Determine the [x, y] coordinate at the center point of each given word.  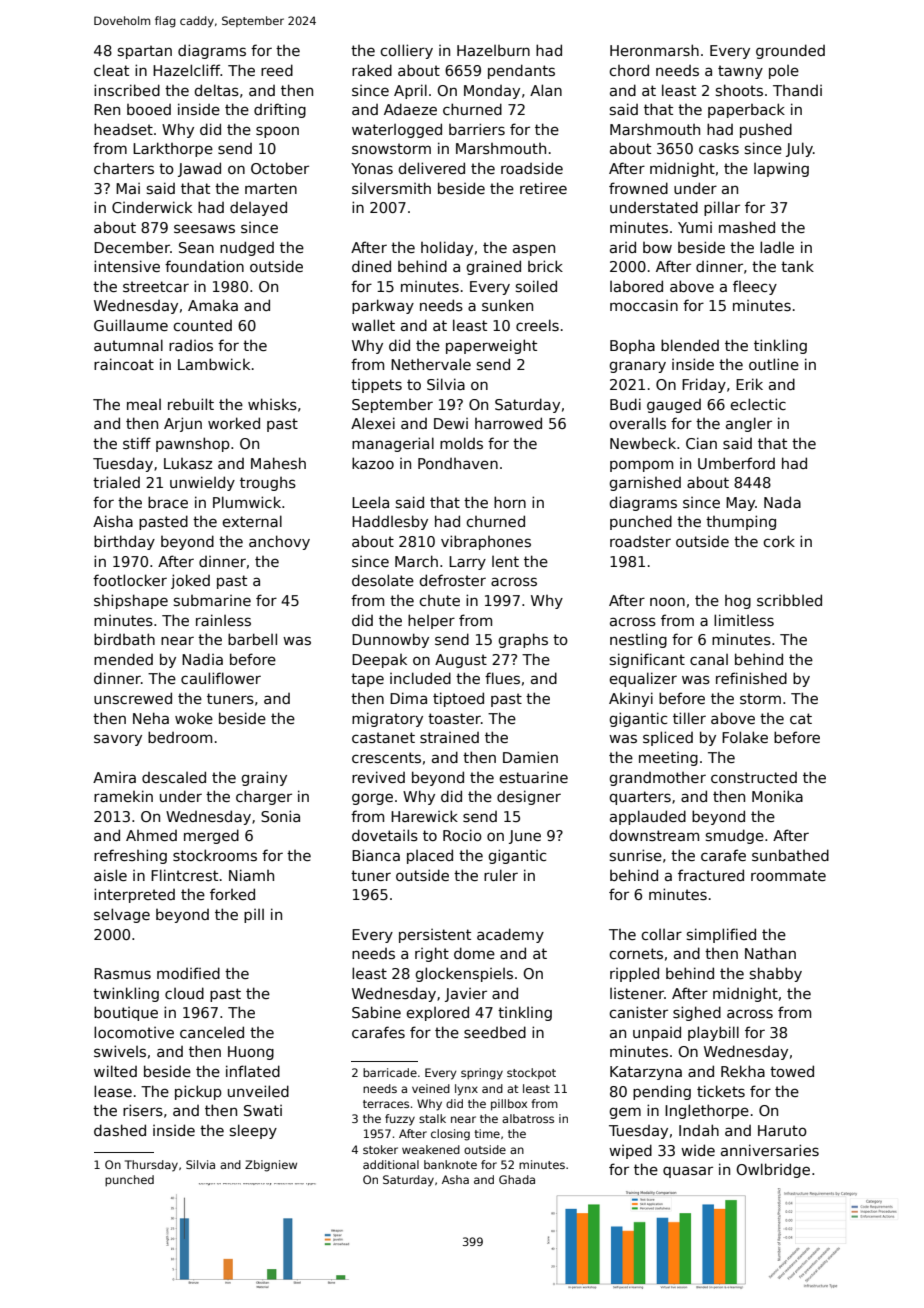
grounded [790, 51]
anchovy [279, 542]
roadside [532, 168]
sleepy [253, 1131]
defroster [452, 580]
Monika [777, 796]
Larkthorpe [173, 149]
